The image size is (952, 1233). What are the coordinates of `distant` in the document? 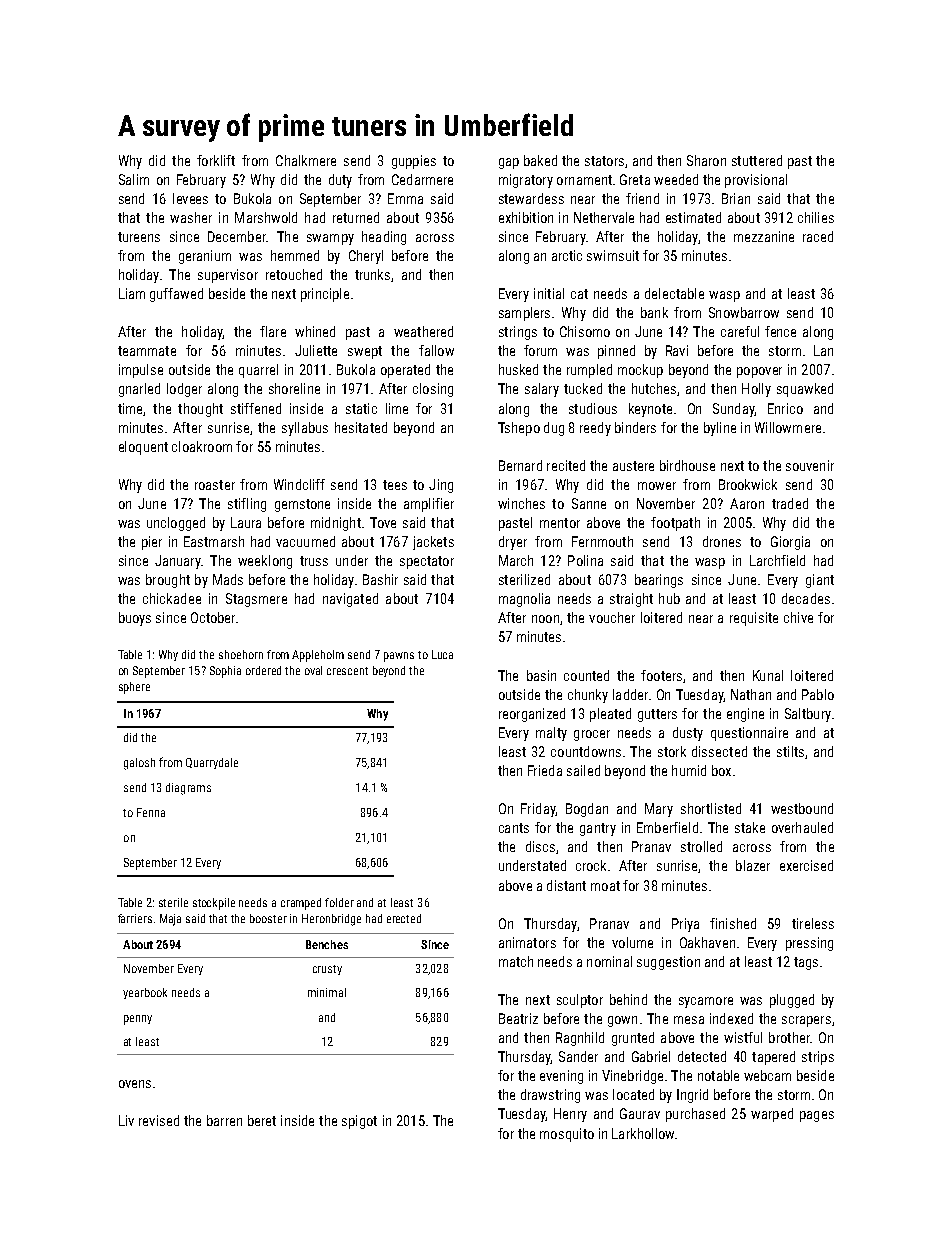 It's located at (566, 885).
